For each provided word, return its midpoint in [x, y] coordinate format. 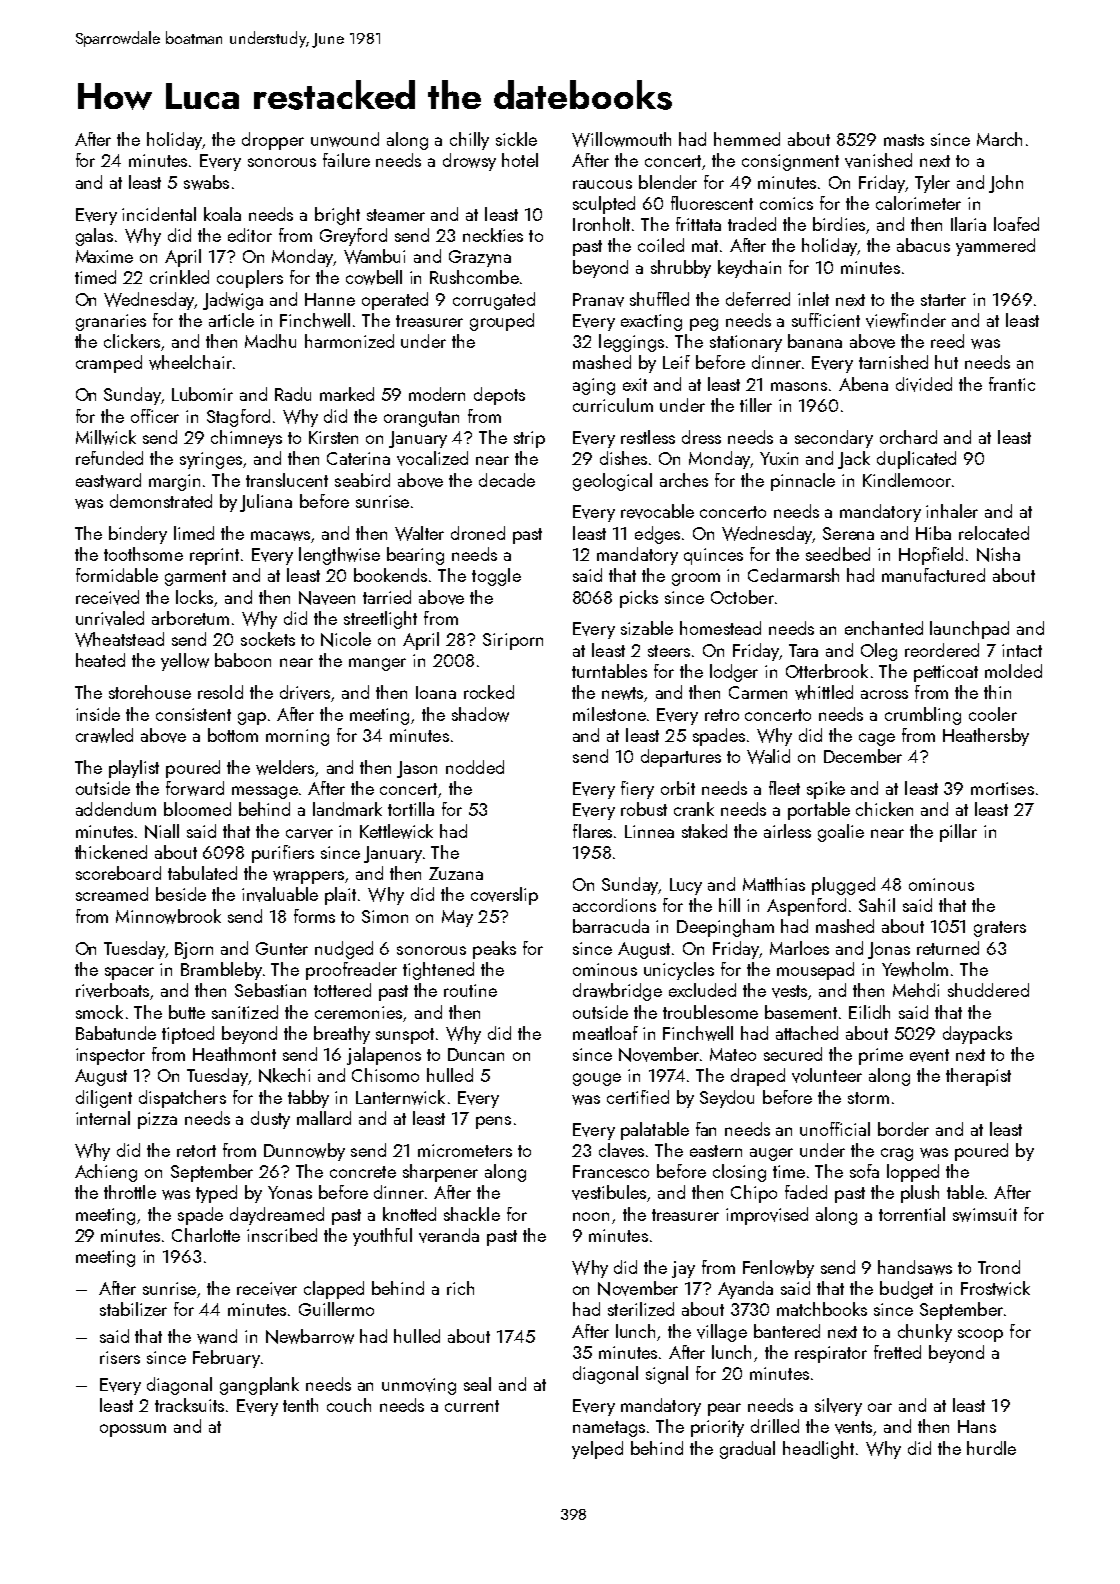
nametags [609, 1429]
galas [94, 237]
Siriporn [513, 641]
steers [669, 651]
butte [187, 1012]
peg [704, 324]
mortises [1002, 788]
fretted [897, 1352]
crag [897, 1154]
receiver [267, 1289]
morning [297, 737]
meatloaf [605, 1033]
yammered [995, 247]
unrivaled [110, 618]
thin [997, 692]
